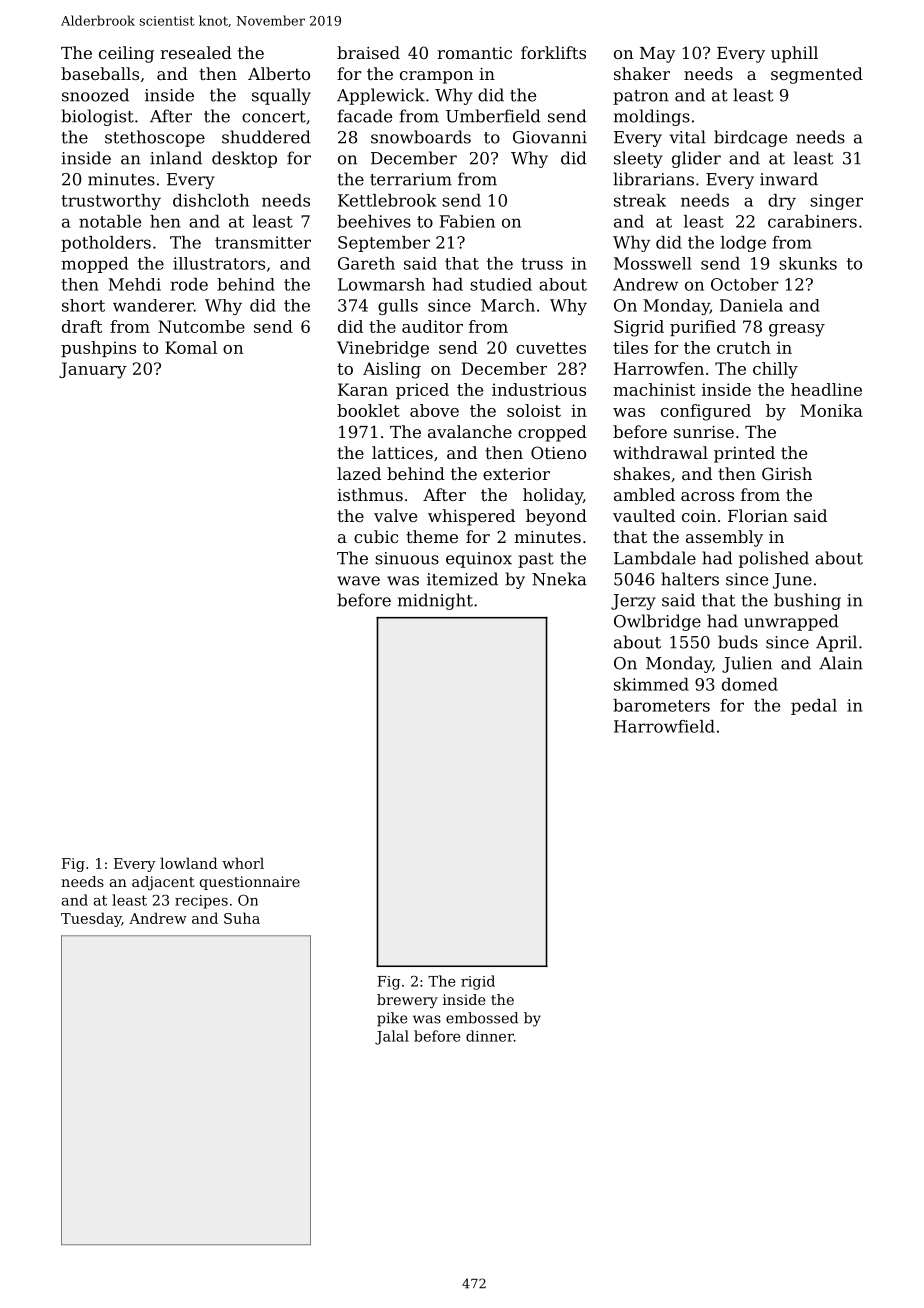  What do you see at coordinates (658, 55) in the image?
I see `May` at bounding box center [658, 55].
